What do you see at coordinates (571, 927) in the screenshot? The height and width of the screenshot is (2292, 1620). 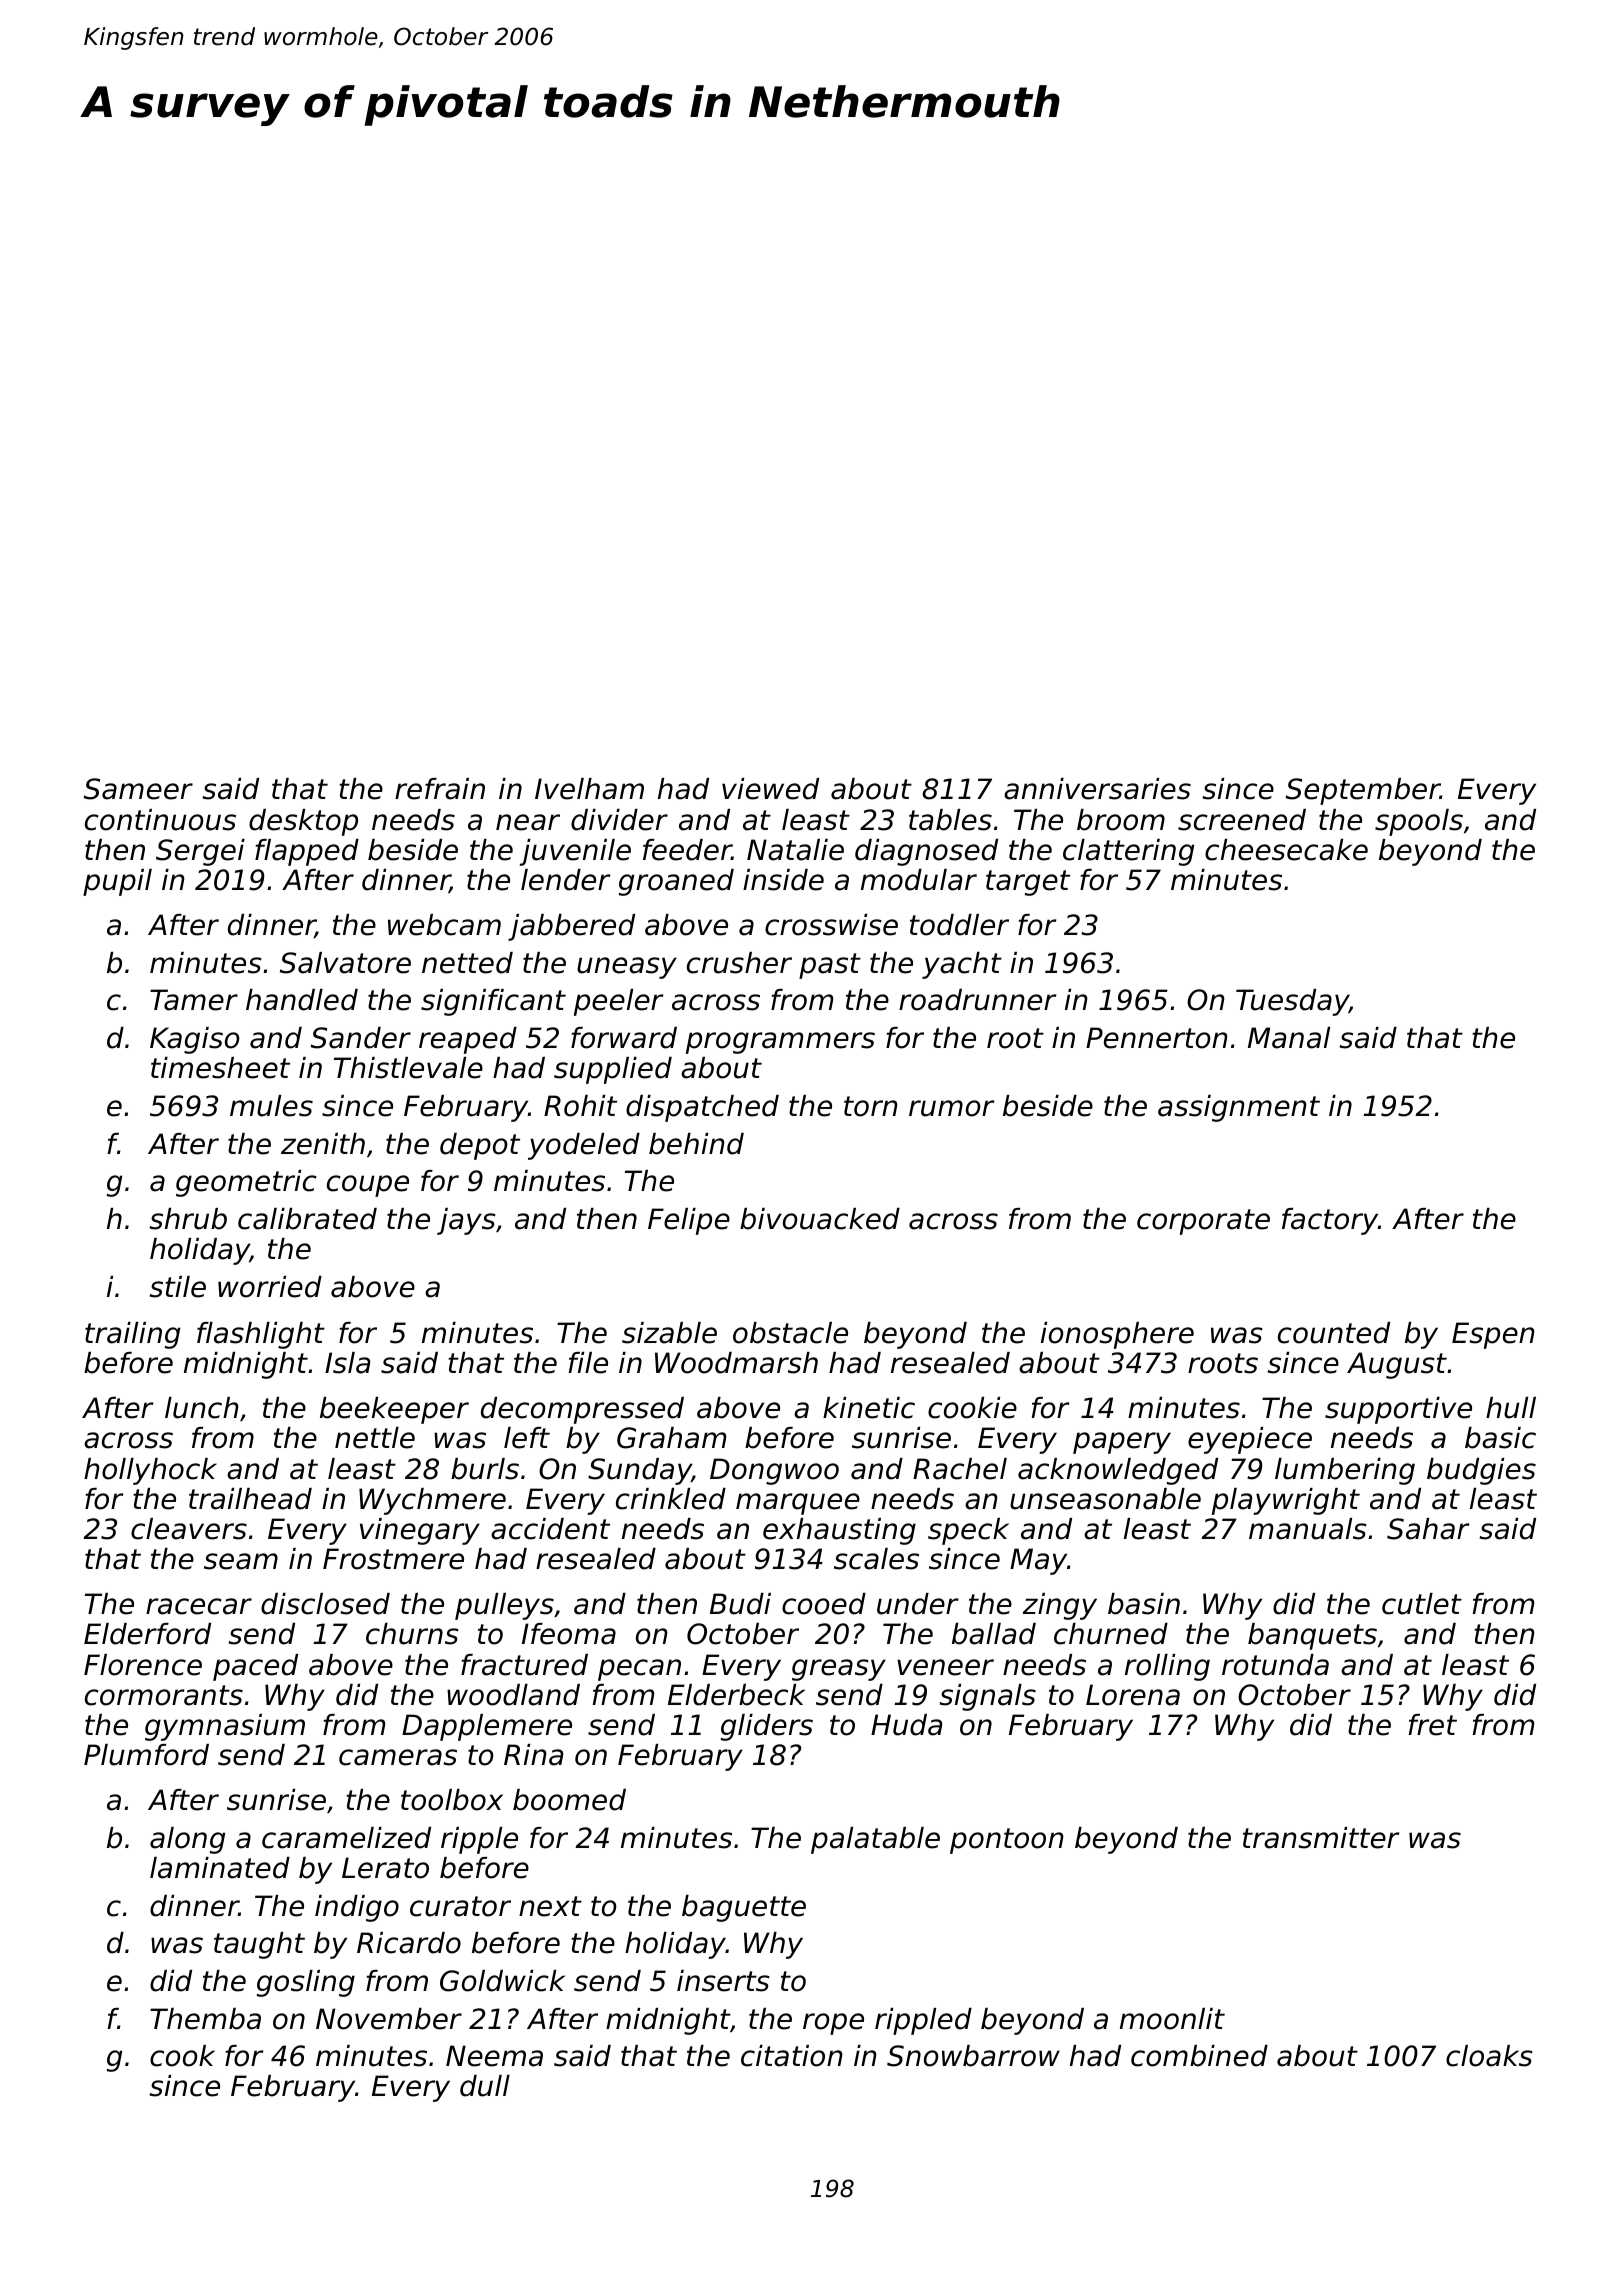 I see `jabbered` at bounding box center [571, 927].
